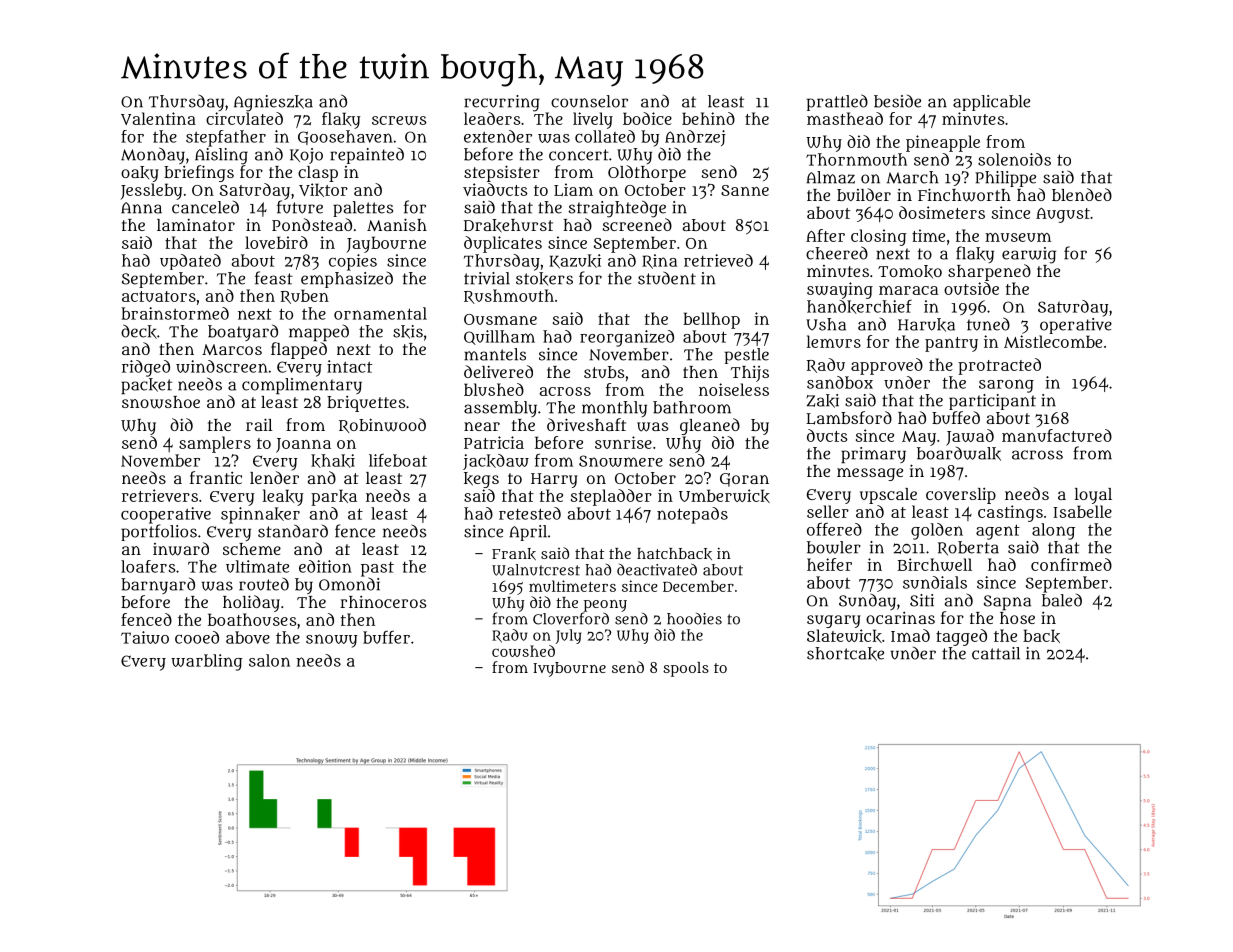 This screenshot has height=952, width=1233. What do you see at coordinates (226, 138) in the screenshot?
I see `stepfather` at bounding box center [226, 138].
